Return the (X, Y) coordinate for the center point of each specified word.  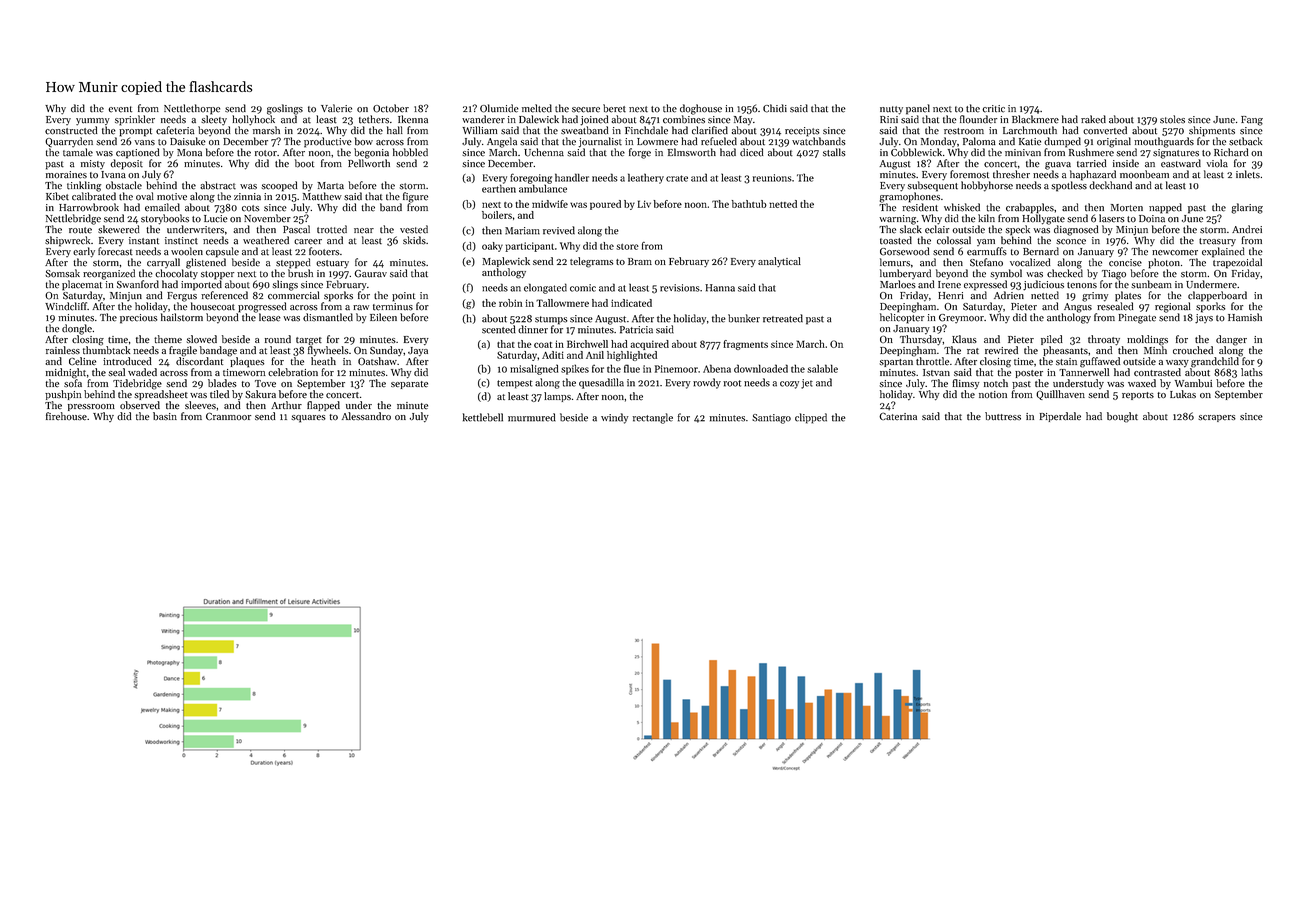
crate (677, 178)
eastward (1181, 163)
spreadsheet (161, 395)
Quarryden (69, 142)
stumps (551, 320)
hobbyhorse (987, 186)
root (732, 383)
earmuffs (987, 251)
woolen (187, 251)
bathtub (749, 204)
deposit (126, 164)
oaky (492, 247)
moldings (1147, 340)
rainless (63, 350)
